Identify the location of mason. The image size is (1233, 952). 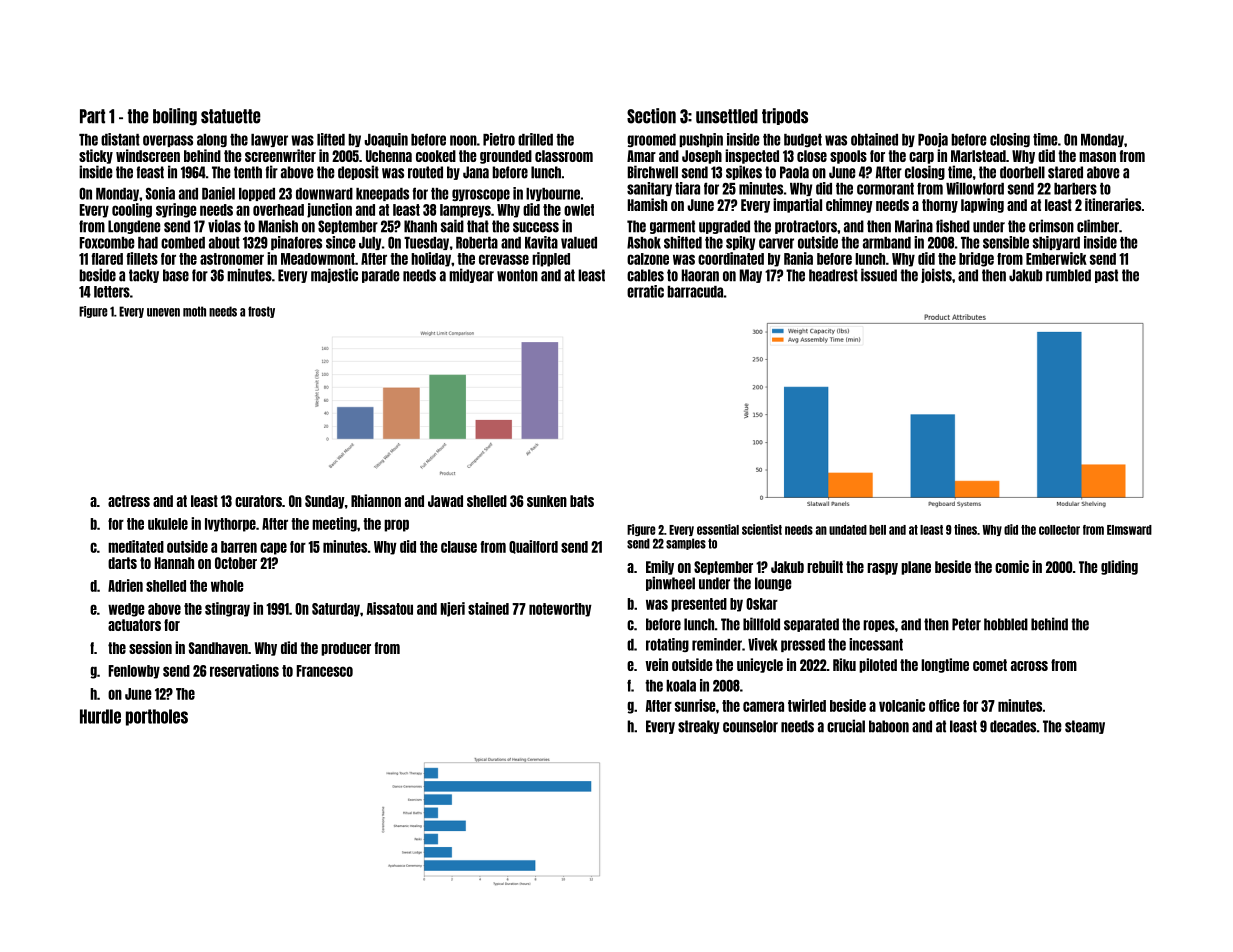
(1097, 157).
